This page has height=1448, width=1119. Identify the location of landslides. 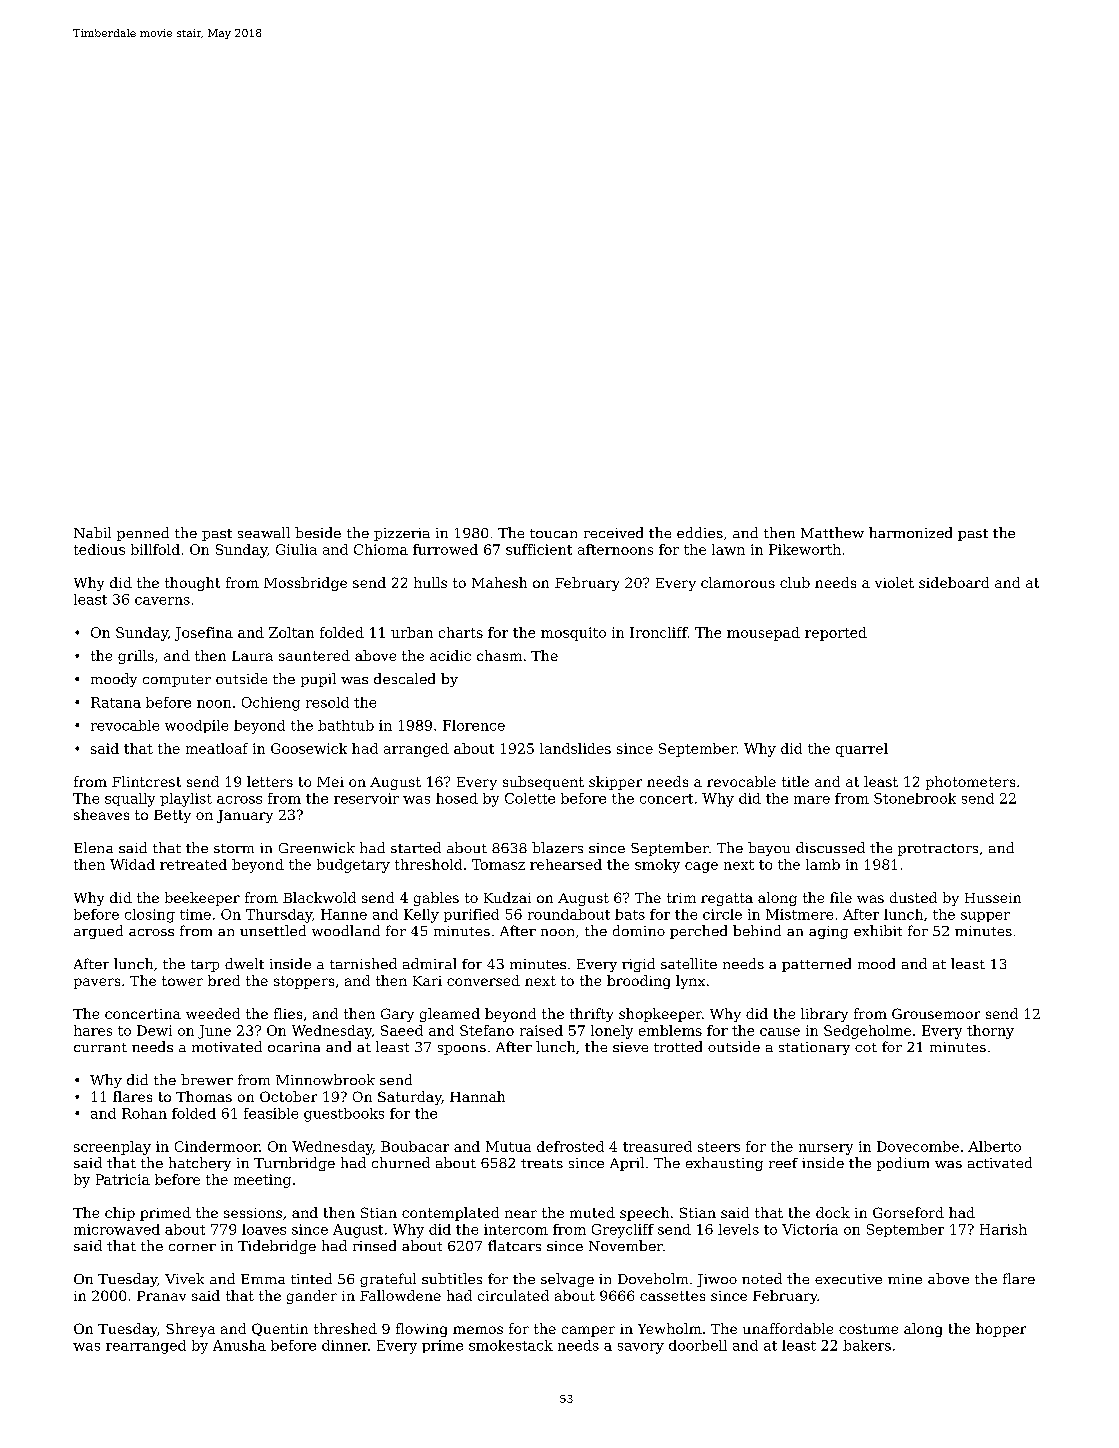
(575, 748).
